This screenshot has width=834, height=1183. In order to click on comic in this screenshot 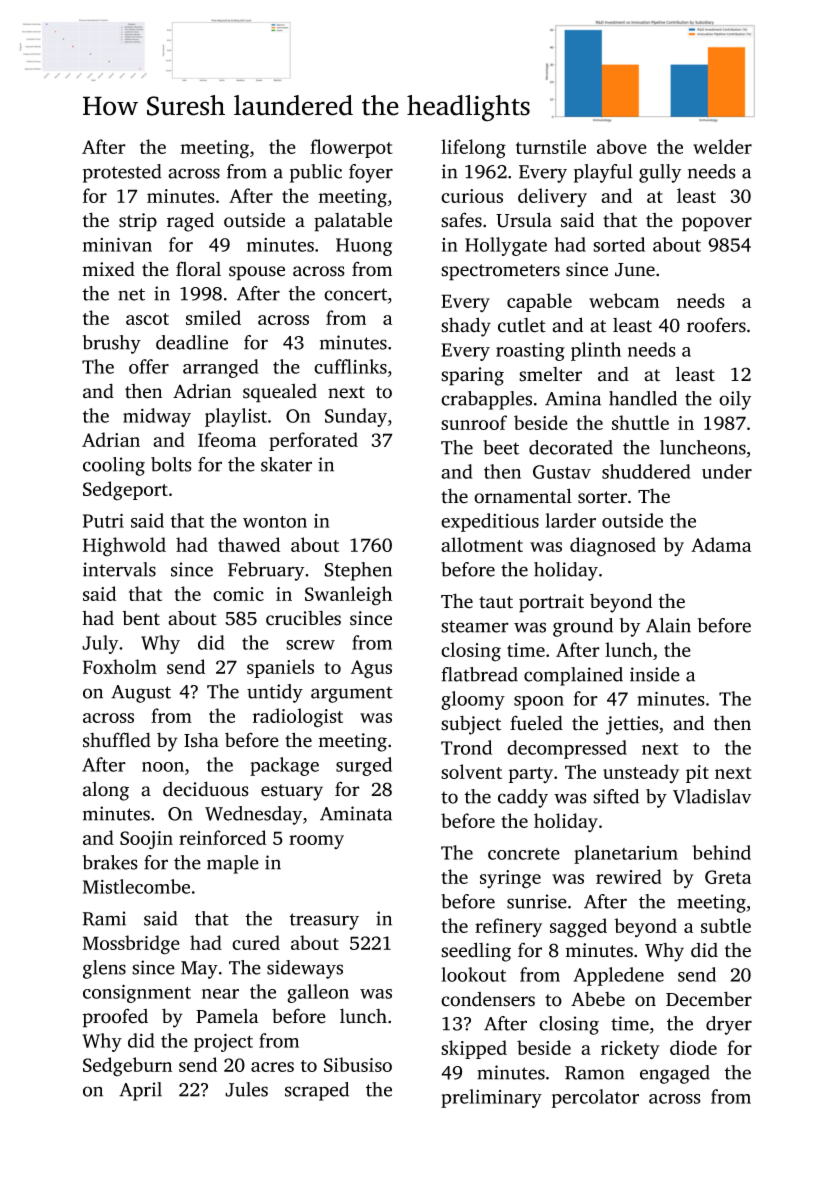, I will do `click(238, 594)`.
